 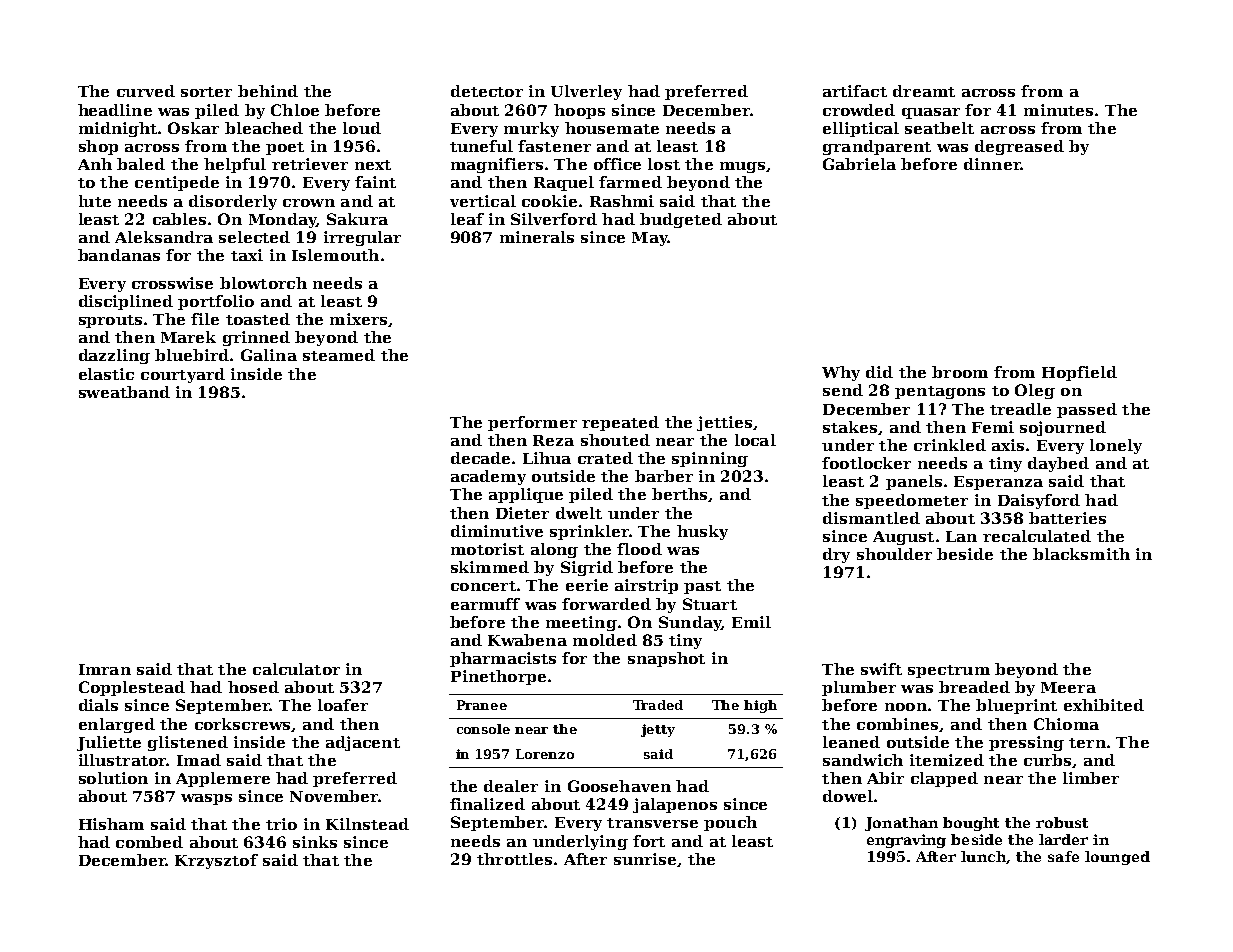 I want to click on Meera, so click(x=1068, y=687).
